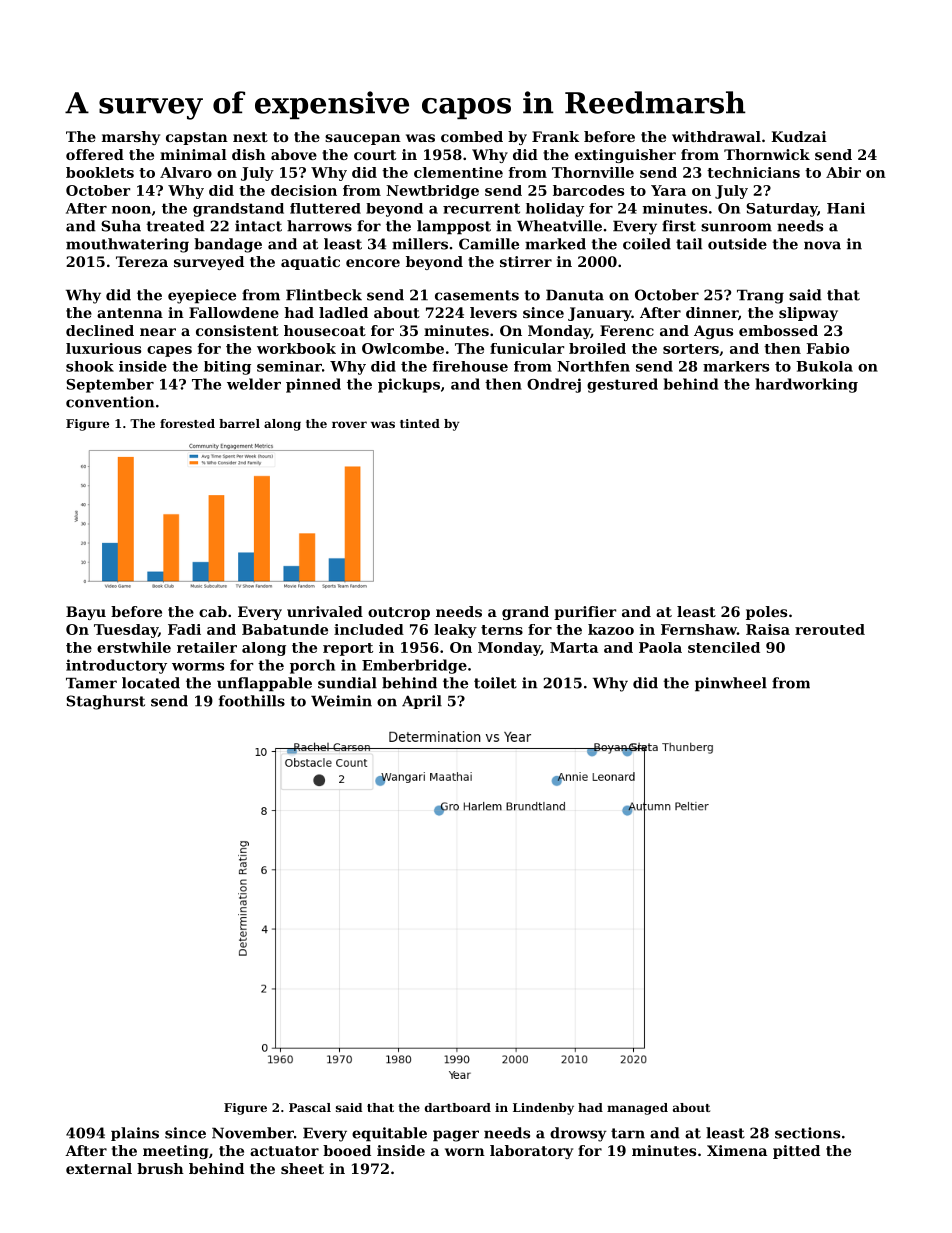 Image resolution: width=952 pixels, height=1233 pixels. Describe the element at coordinates (575, 295) in the screenshot. I see `Danuta` at that location.
